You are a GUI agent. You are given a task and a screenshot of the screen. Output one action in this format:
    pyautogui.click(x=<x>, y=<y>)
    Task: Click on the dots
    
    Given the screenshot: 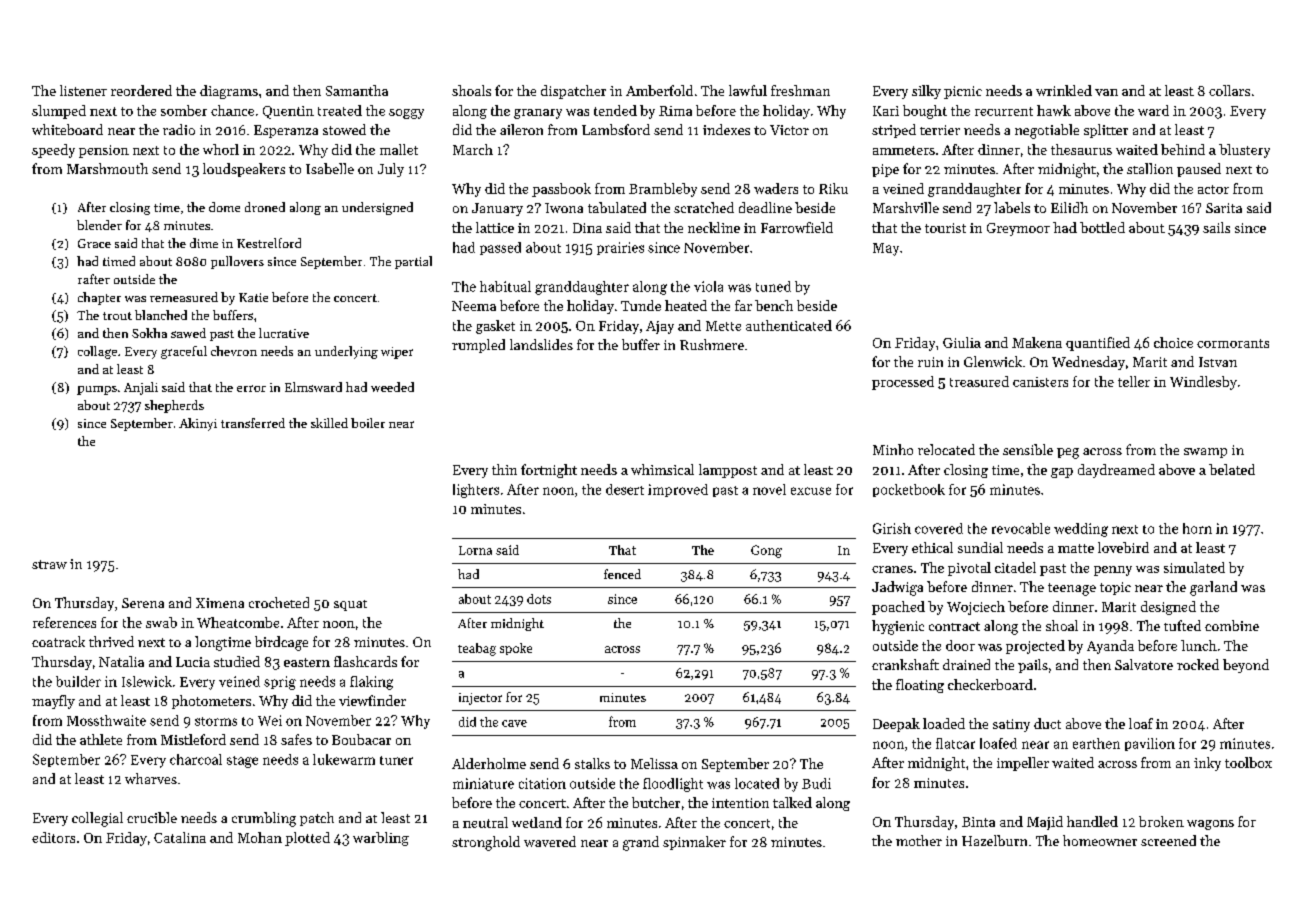 What is the action you would take?
    pyautogui.click(x=539, y=599)
